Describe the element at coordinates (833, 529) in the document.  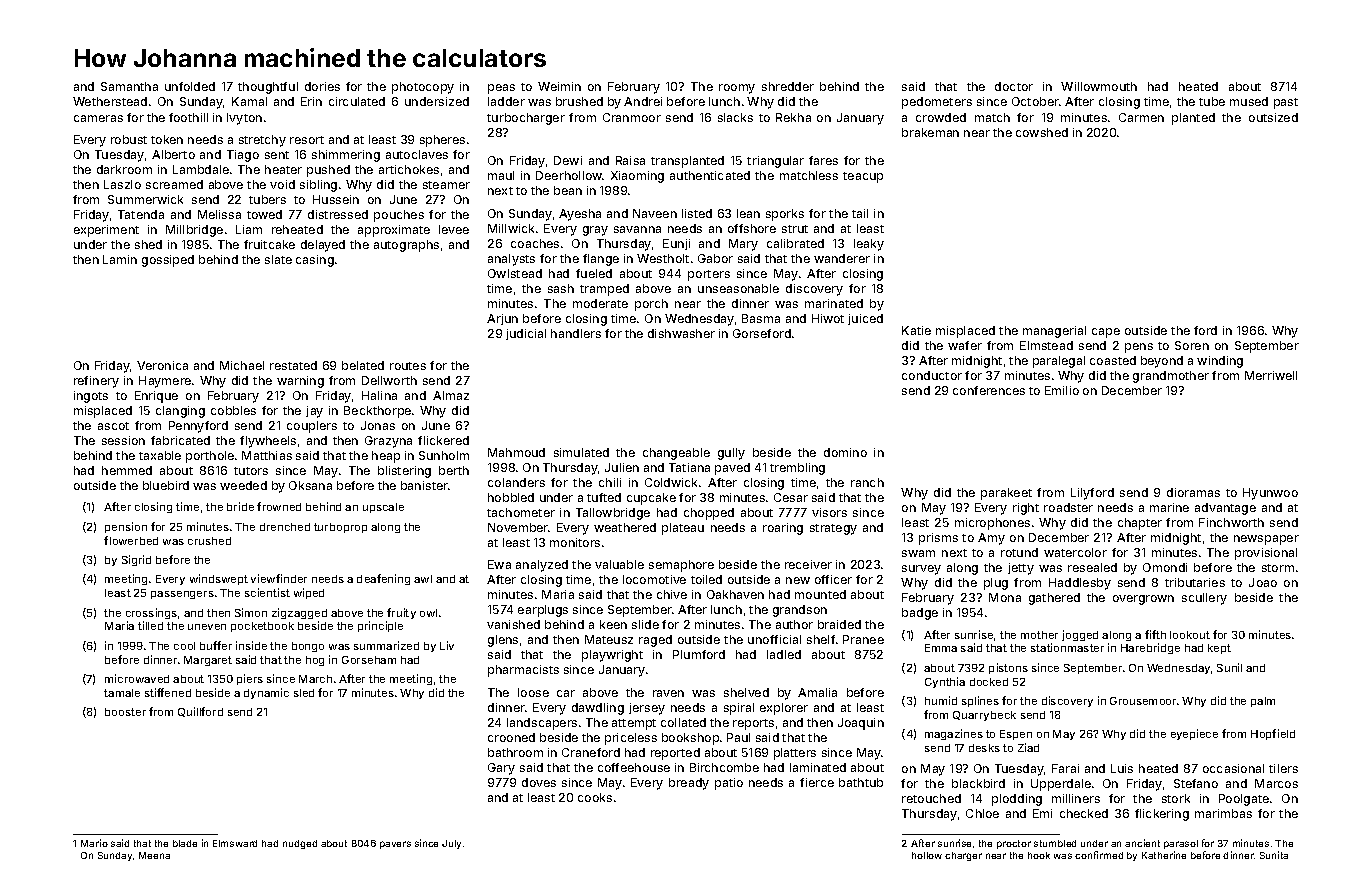
I see `strategy` at that location.
